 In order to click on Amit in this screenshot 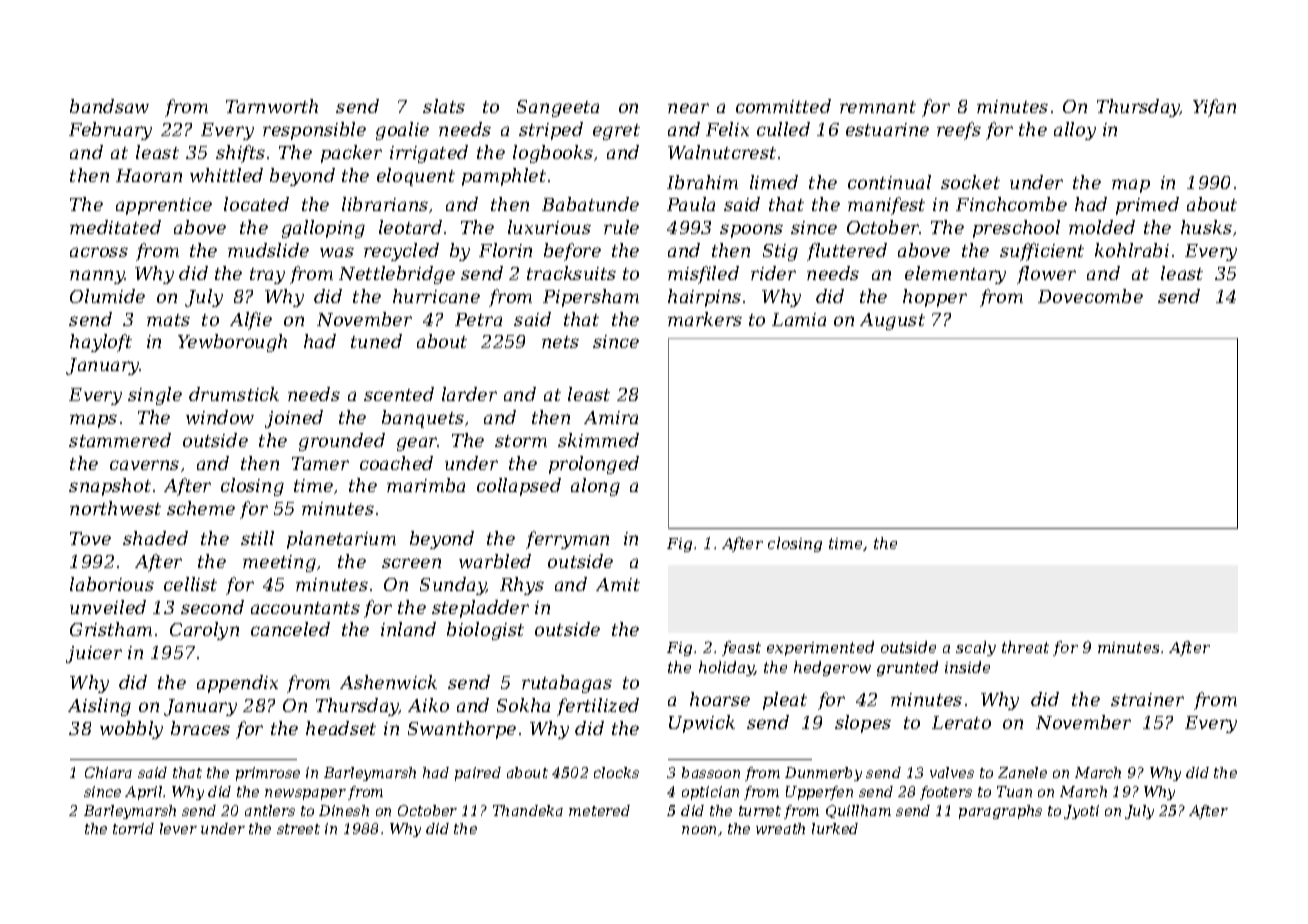, I will do `click(618, 584)`.
